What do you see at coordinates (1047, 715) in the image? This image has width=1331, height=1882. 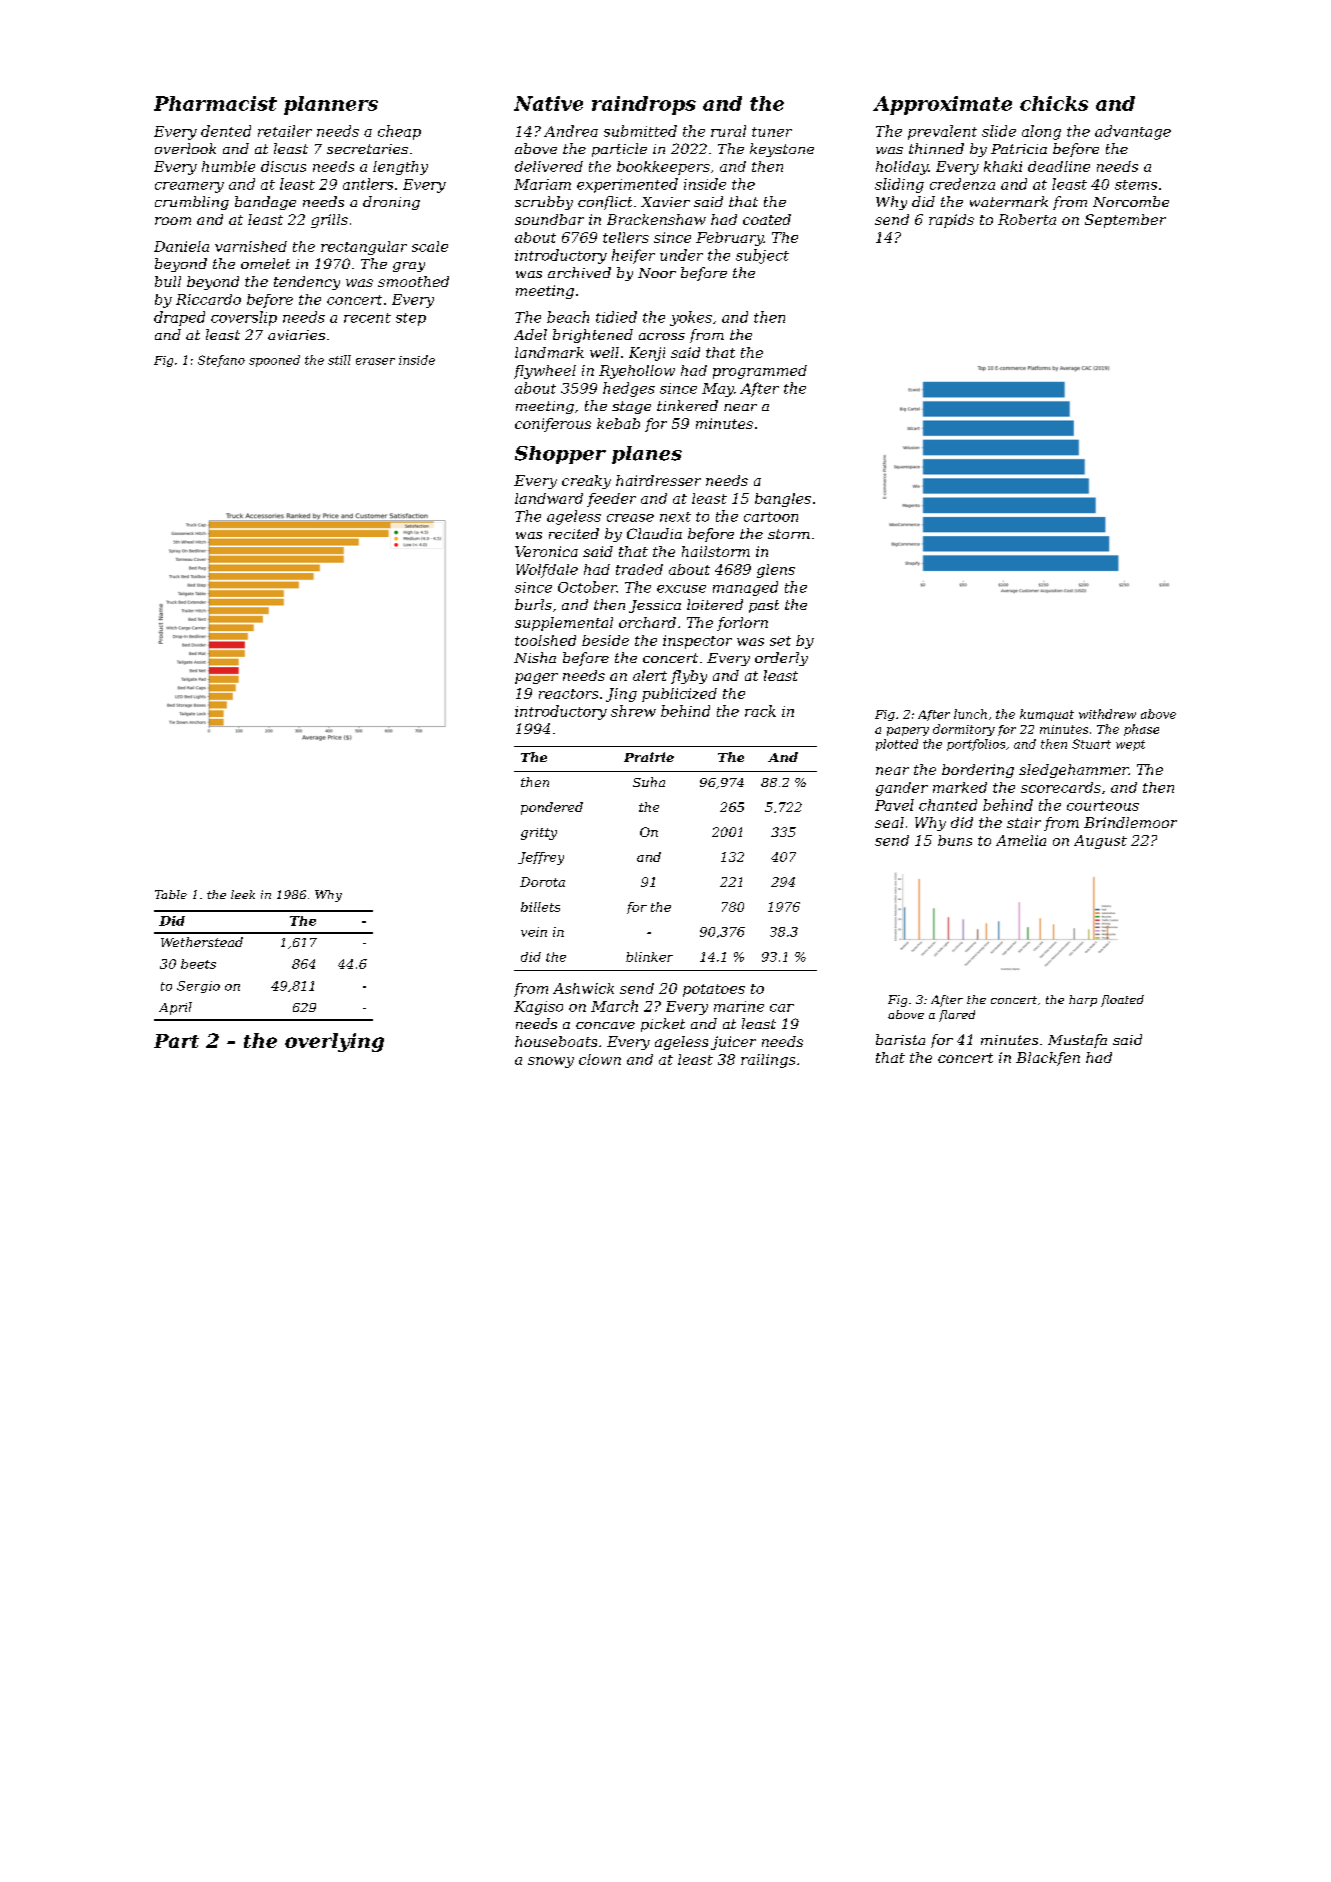 I see `kumquat` at bounding box center [1047, 715].
